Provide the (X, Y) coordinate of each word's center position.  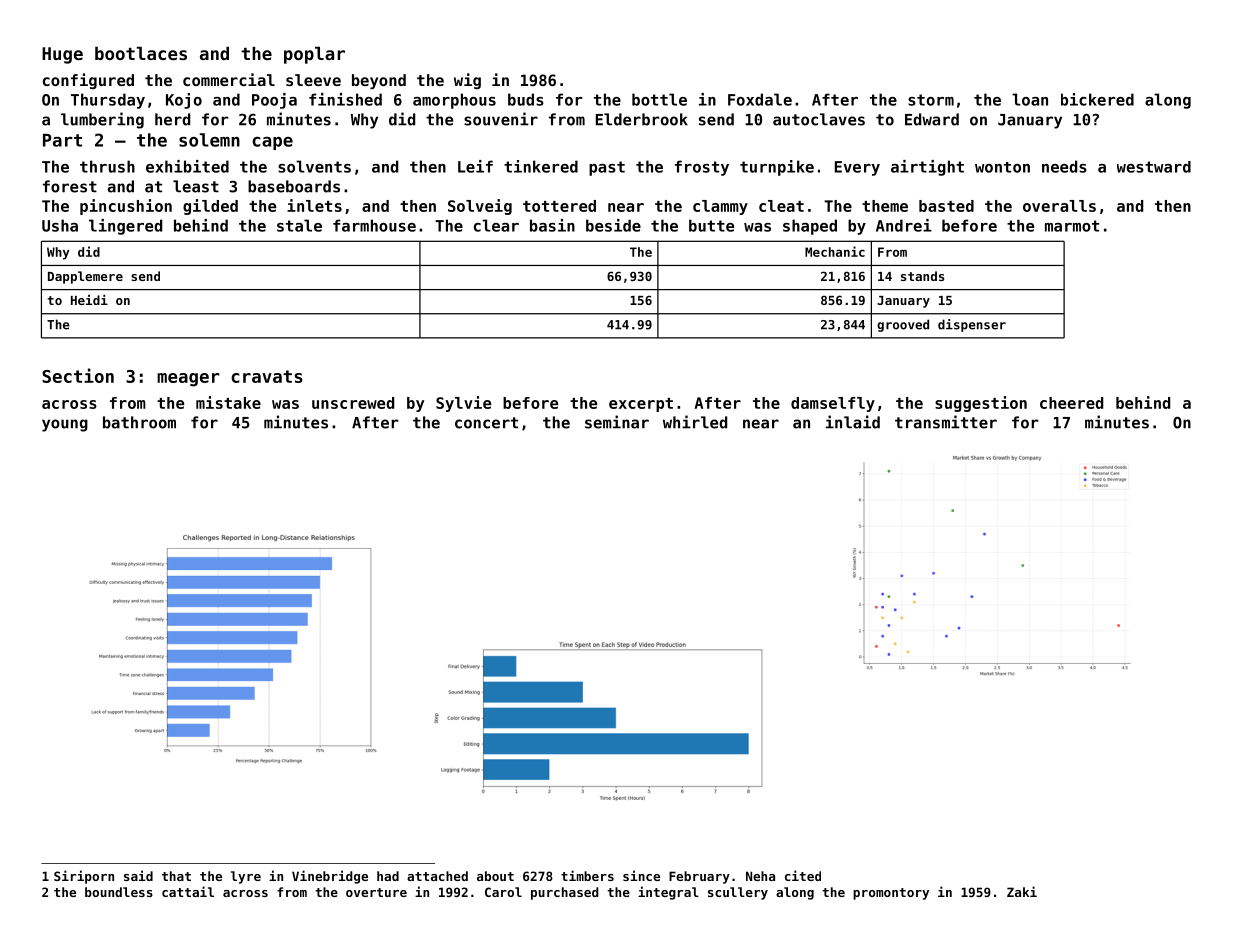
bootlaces (141, 53)
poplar (314, 55)
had (388, 876)
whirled (695, 422)
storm (931, 100)
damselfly (833, 404)
